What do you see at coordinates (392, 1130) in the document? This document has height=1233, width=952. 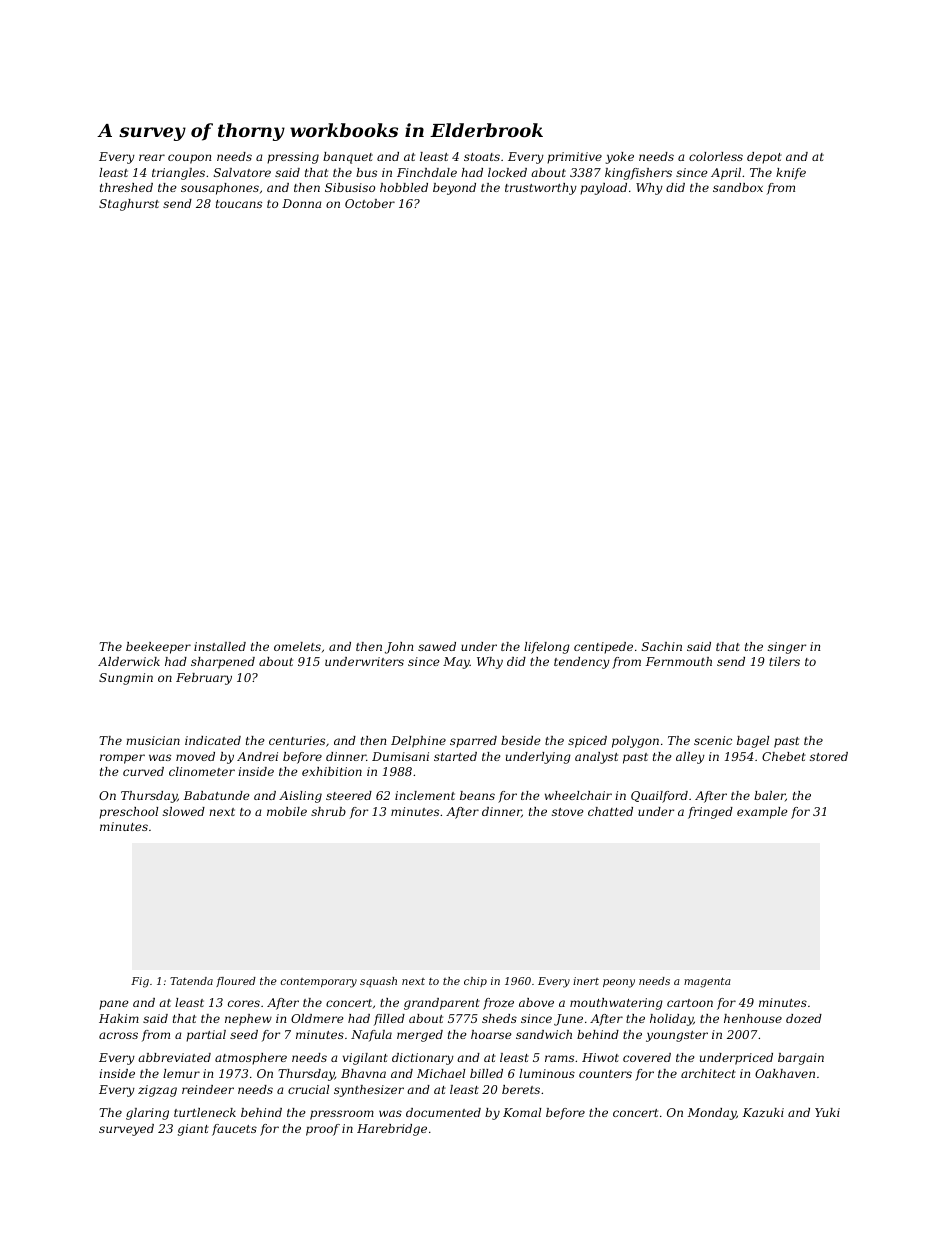 I see `Harebridge` at bounding box center [392, 1130].
